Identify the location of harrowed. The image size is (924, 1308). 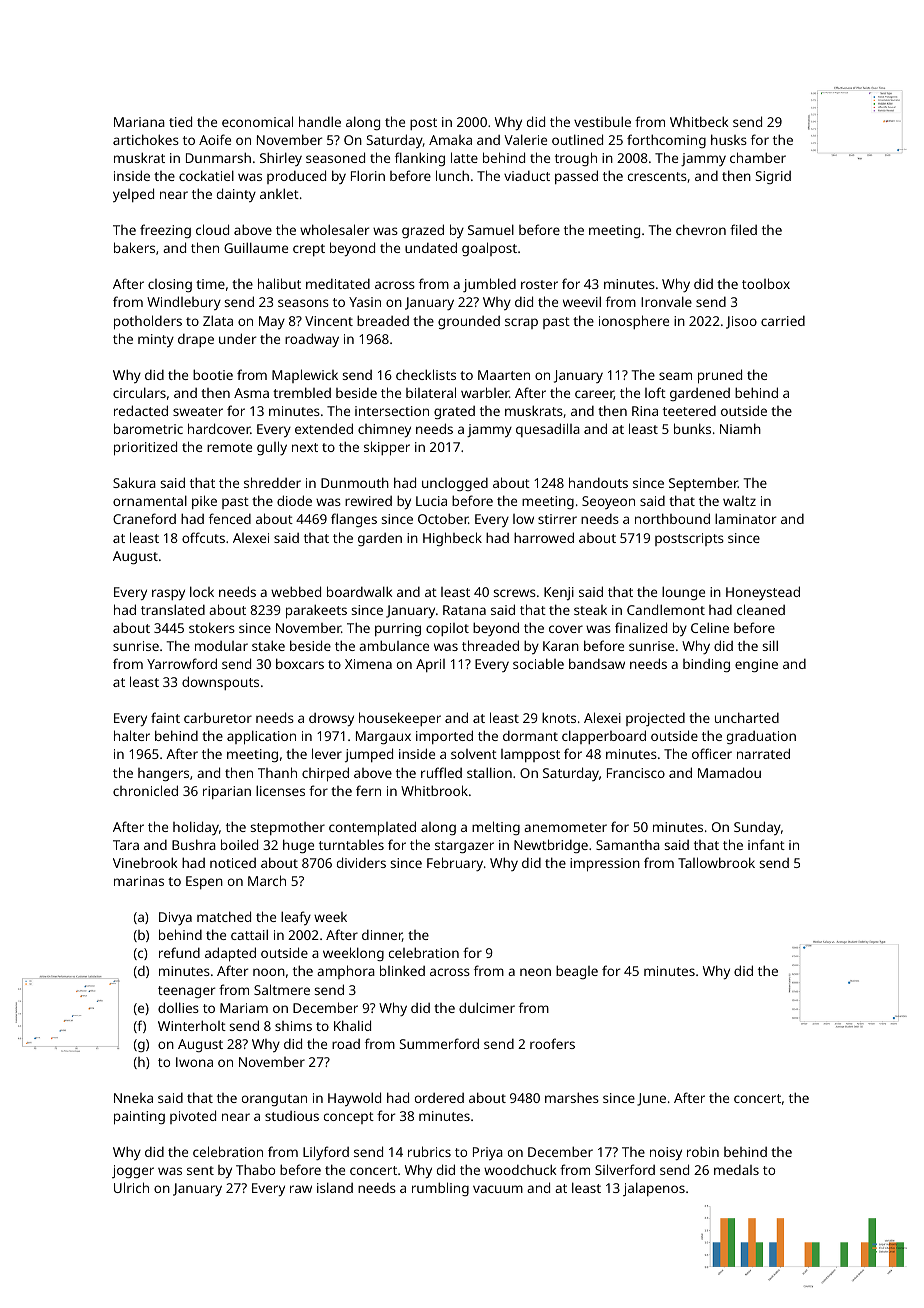
(544, 537).
